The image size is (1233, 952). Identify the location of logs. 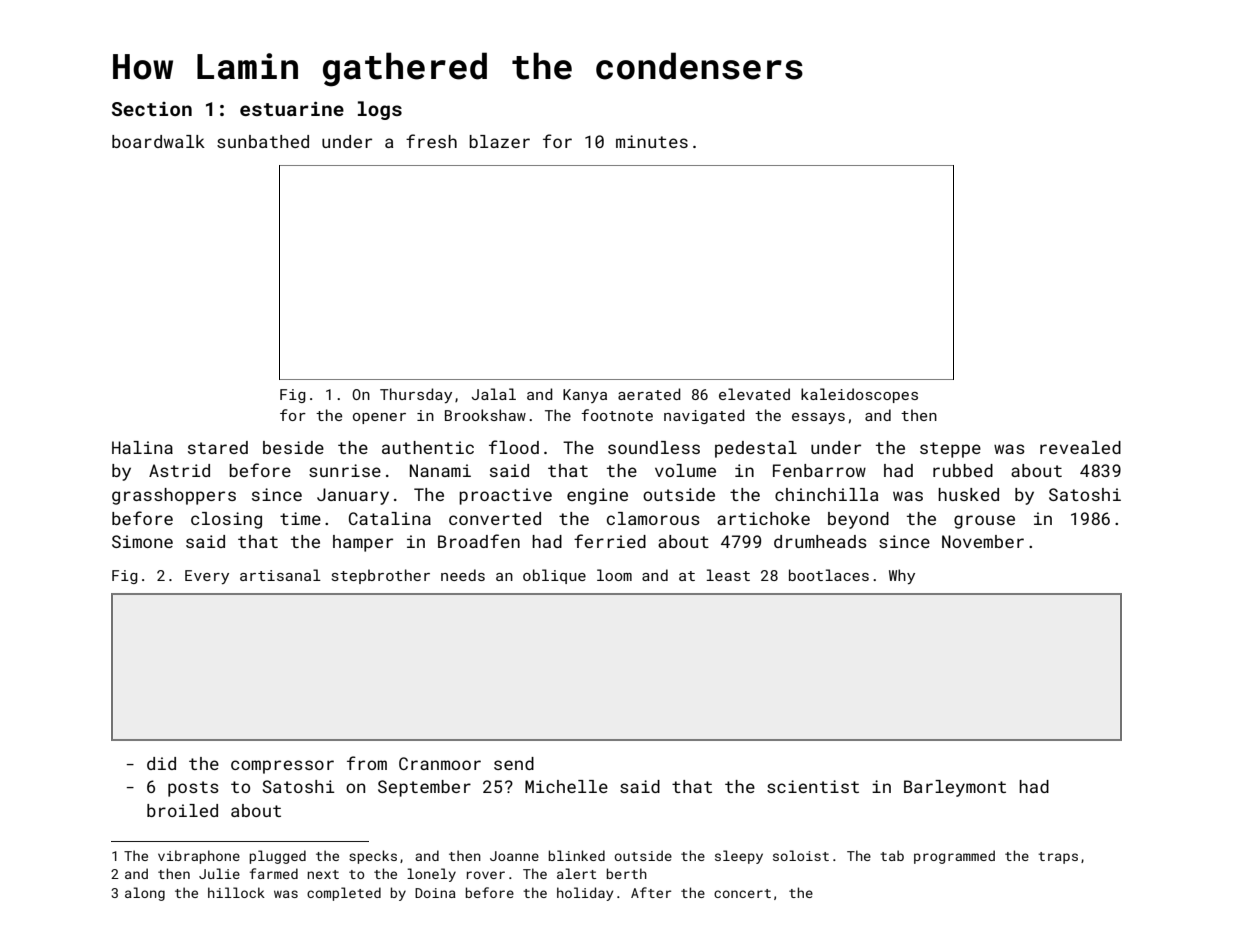
(380, 110).
